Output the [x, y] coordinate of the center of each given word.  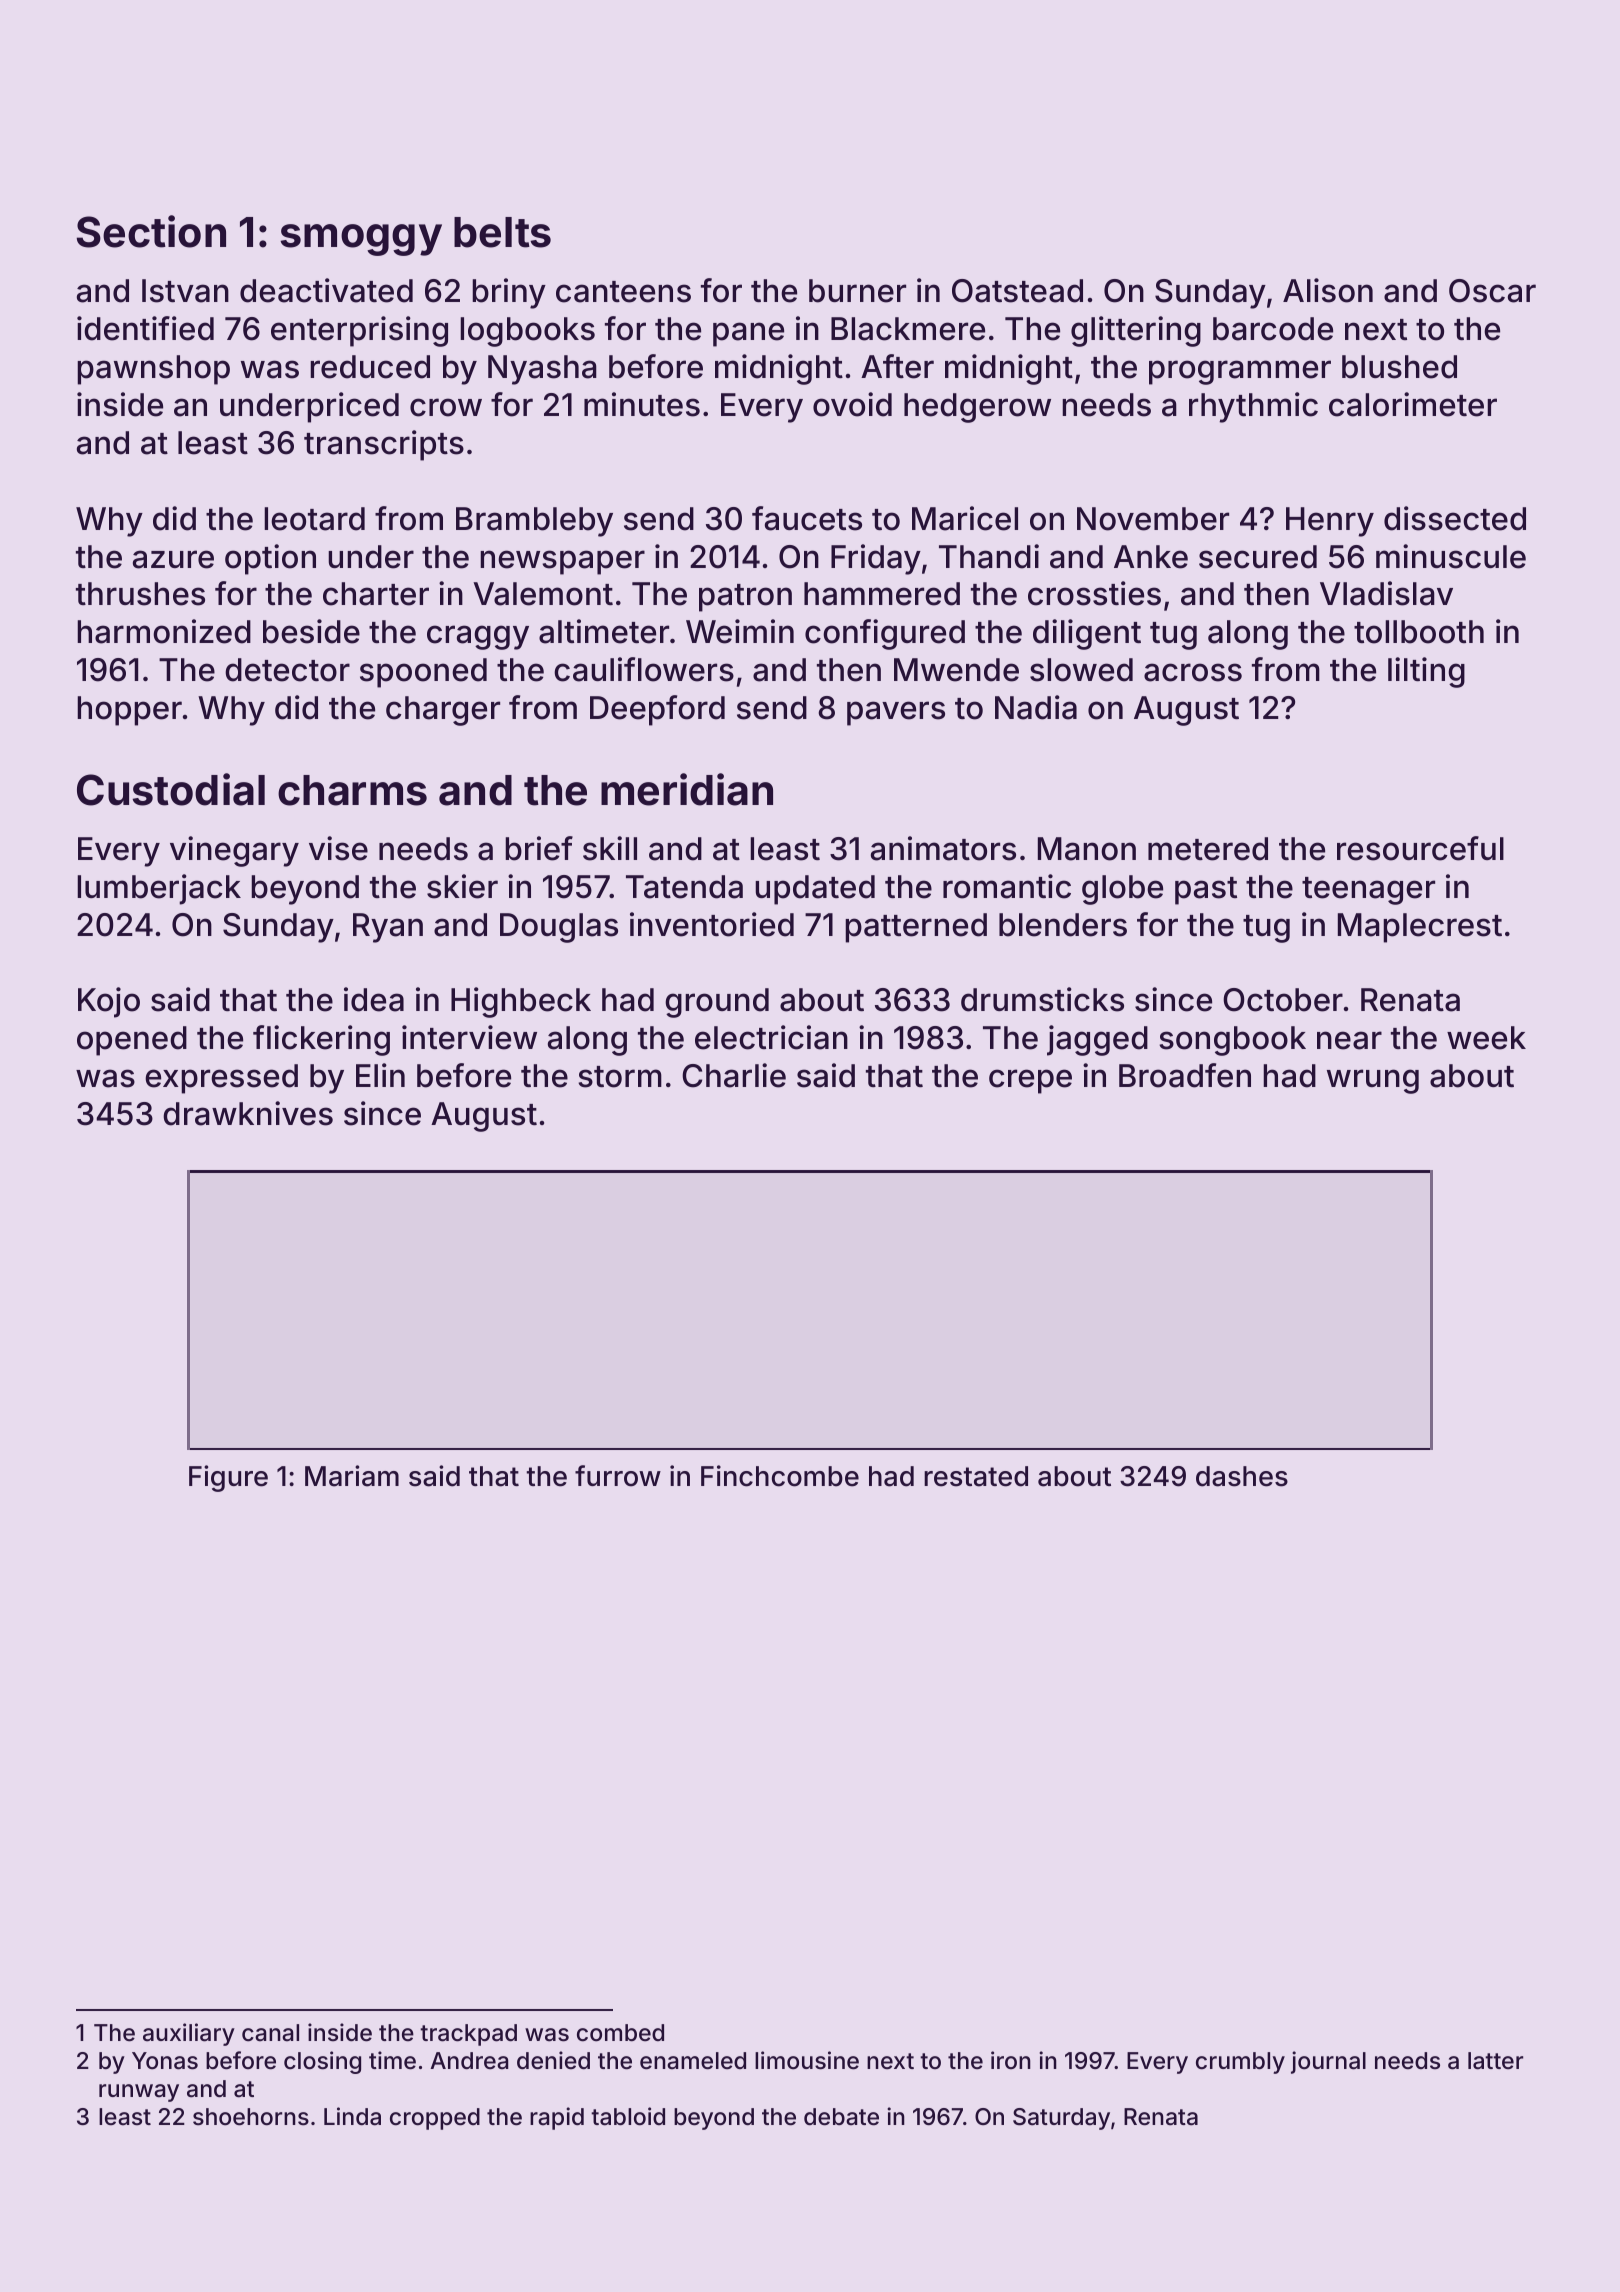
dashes [1242, 1476]
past [1206, 891]
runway [139, 2093]
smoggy [361, 240]
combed [620, 2033]
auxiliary [189, 2034]
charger [443, 711]
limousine [807, 2060]
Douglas [559, 928]
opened [132, 1041]
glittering [1136, 331]
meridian [687, 789]
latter [1495, 2061]
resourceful [1420, 848]
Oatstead [1017, 291]
